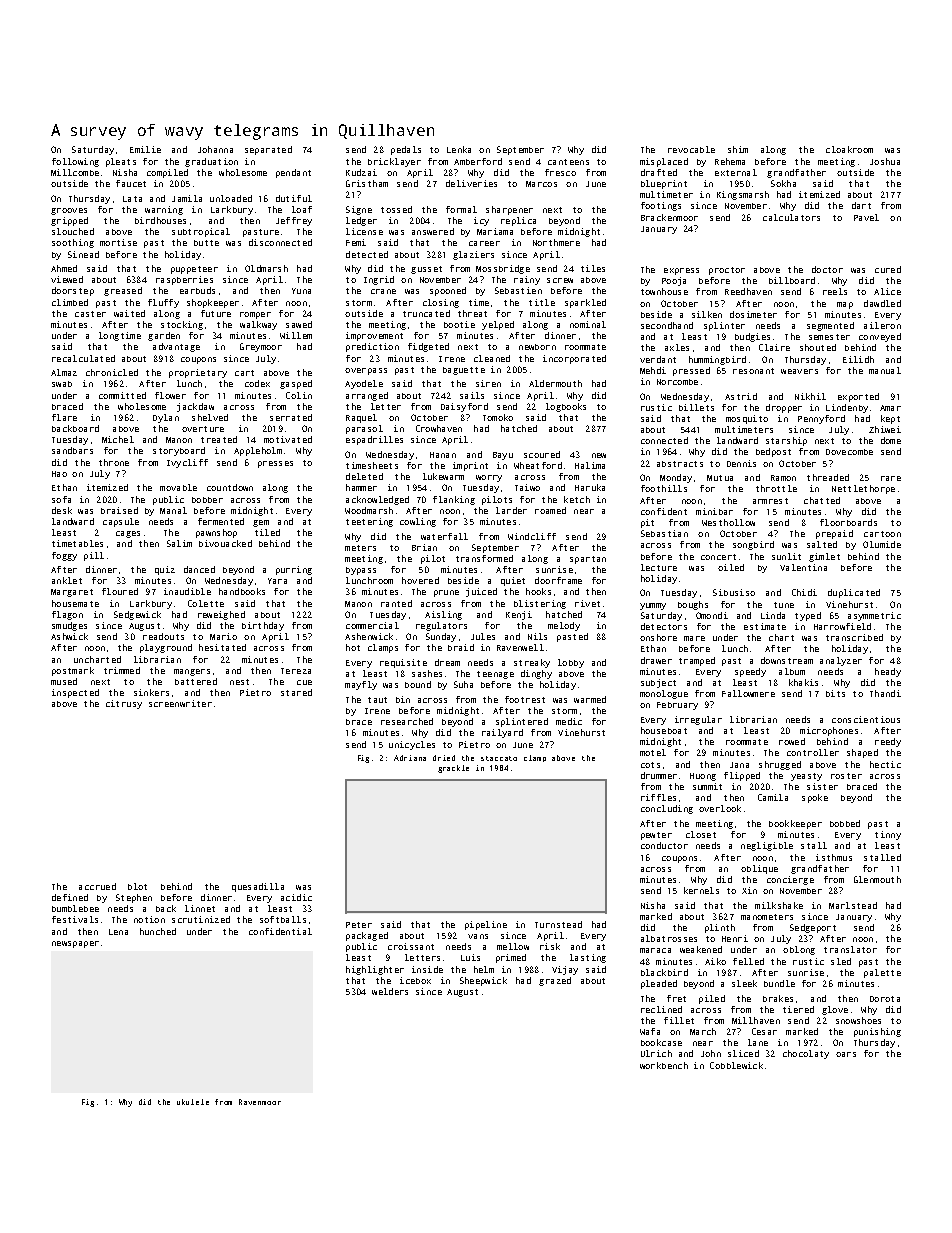  What do you see at coordinates (359, 925) in the page?
I see `Peter` at bounding box center [359, 925].
